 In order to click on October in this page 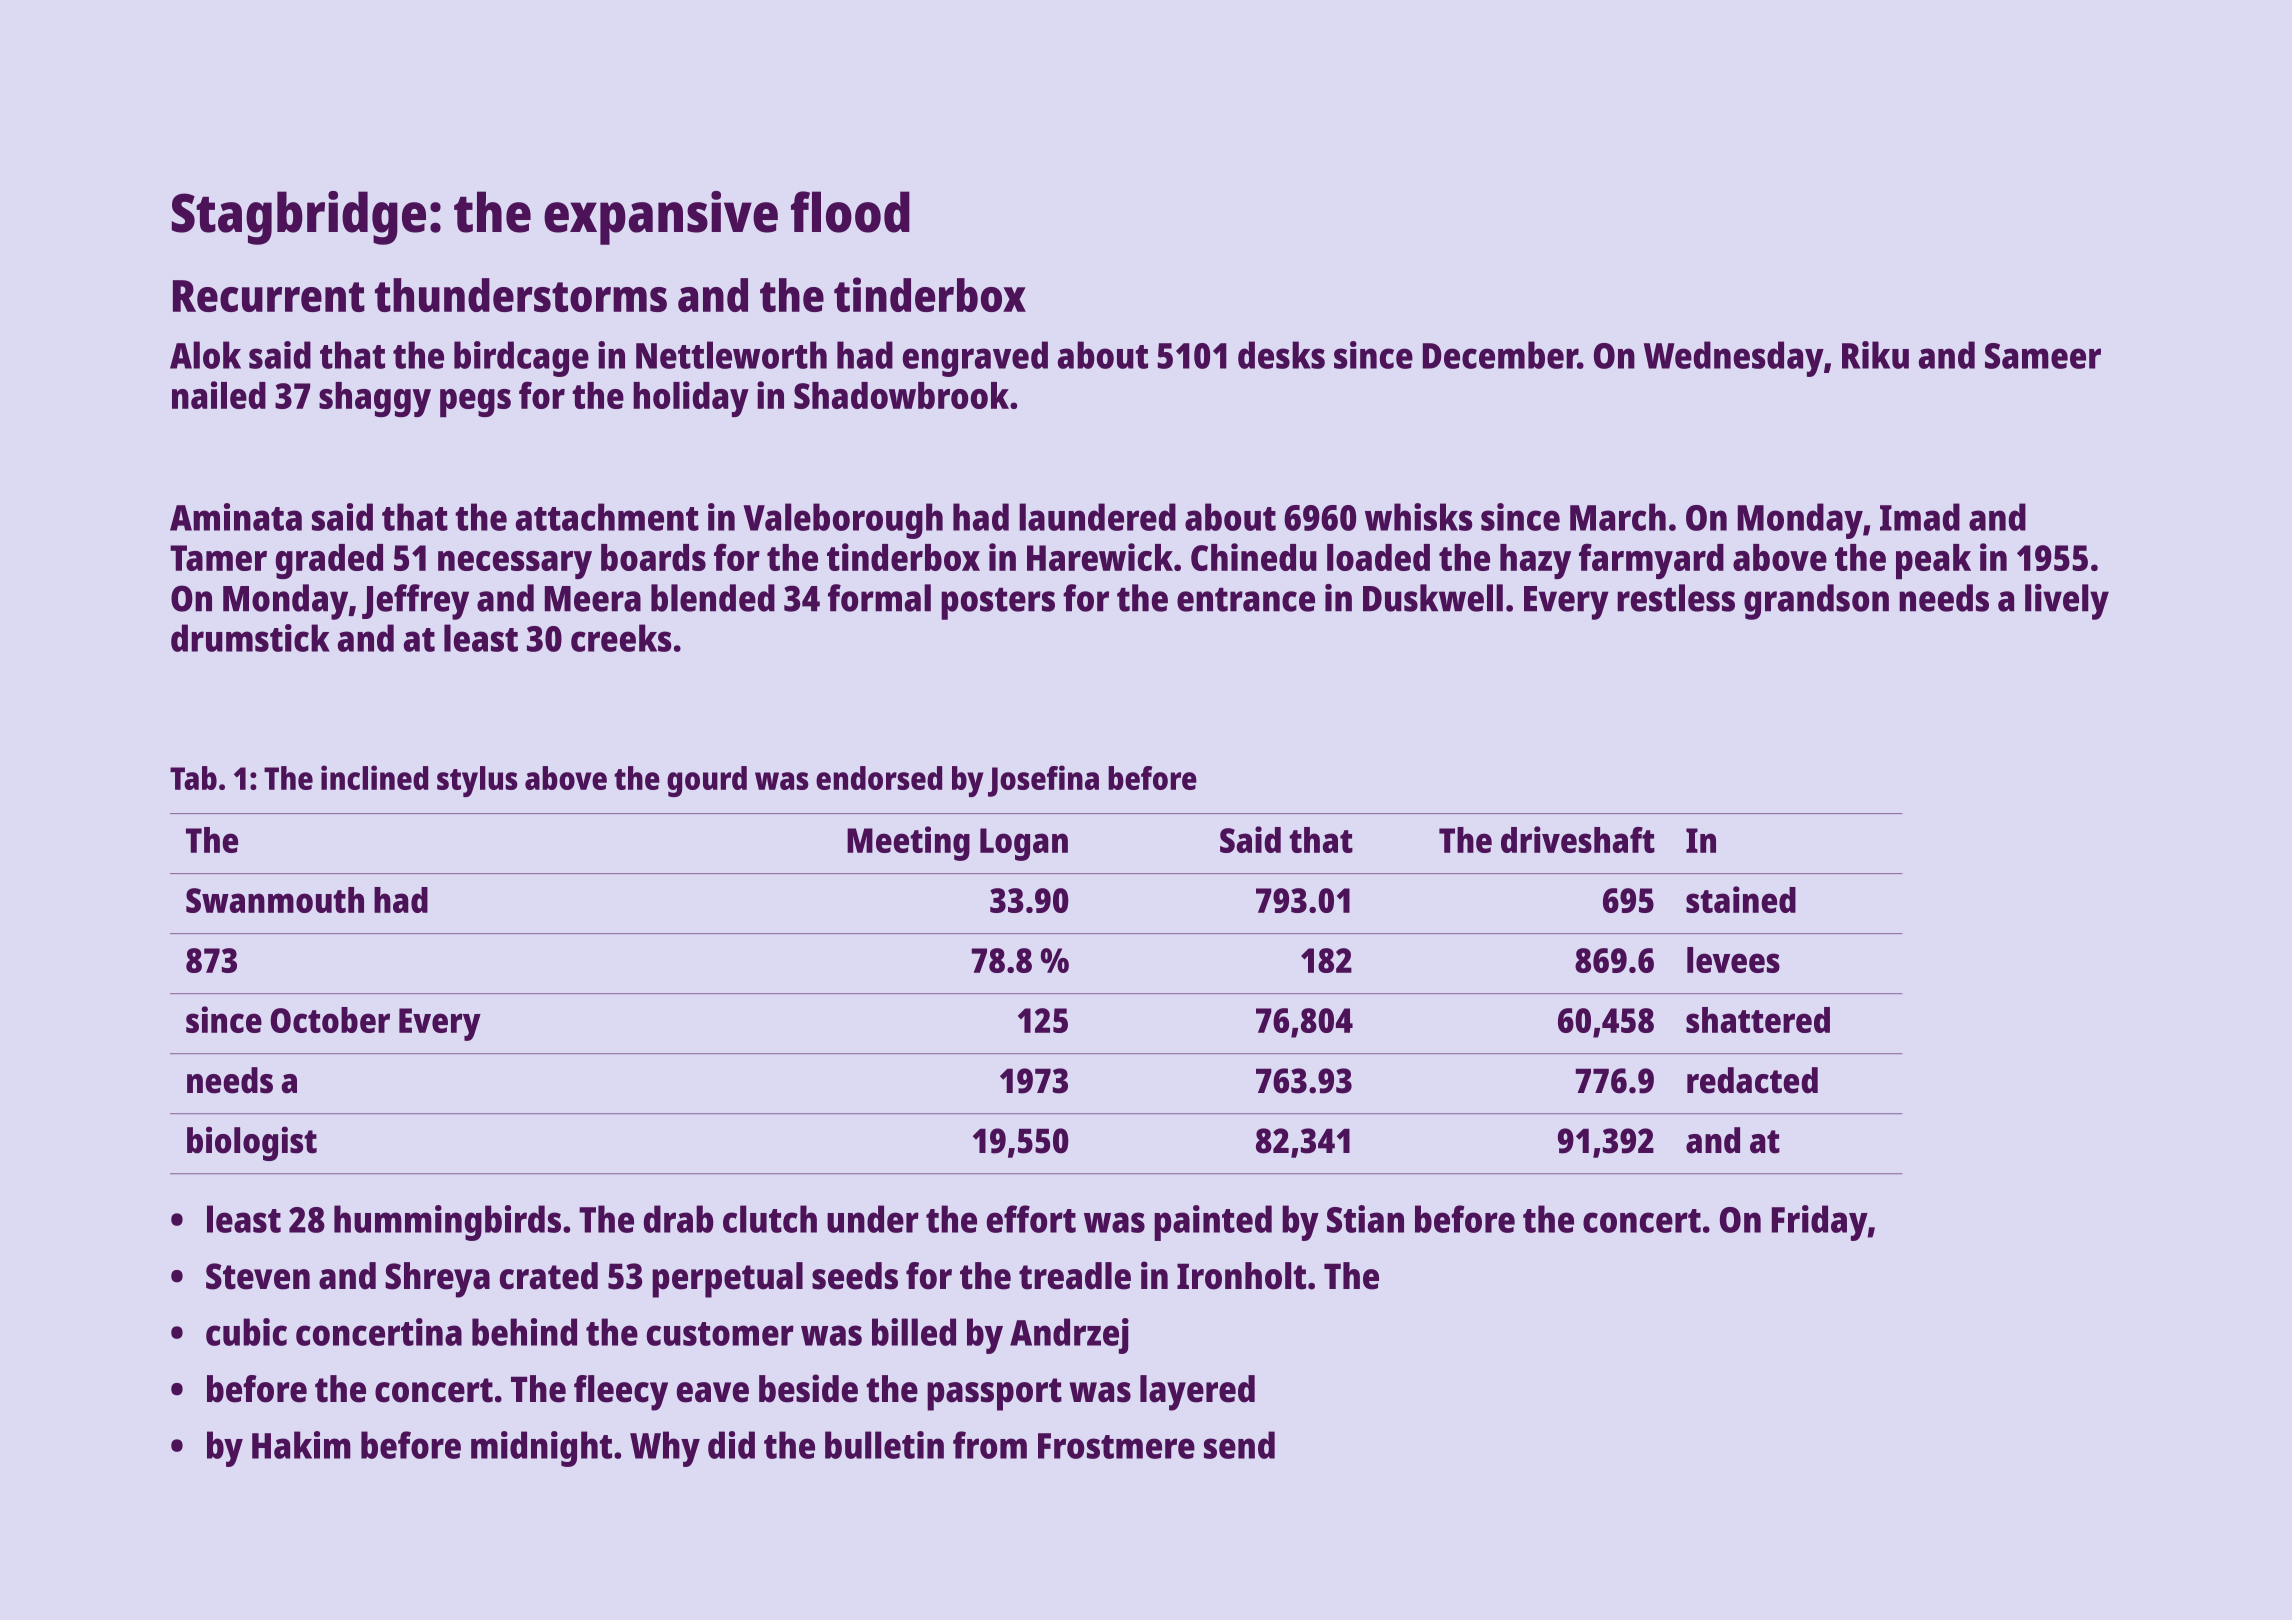, I will do `click(330, 1020)`.
